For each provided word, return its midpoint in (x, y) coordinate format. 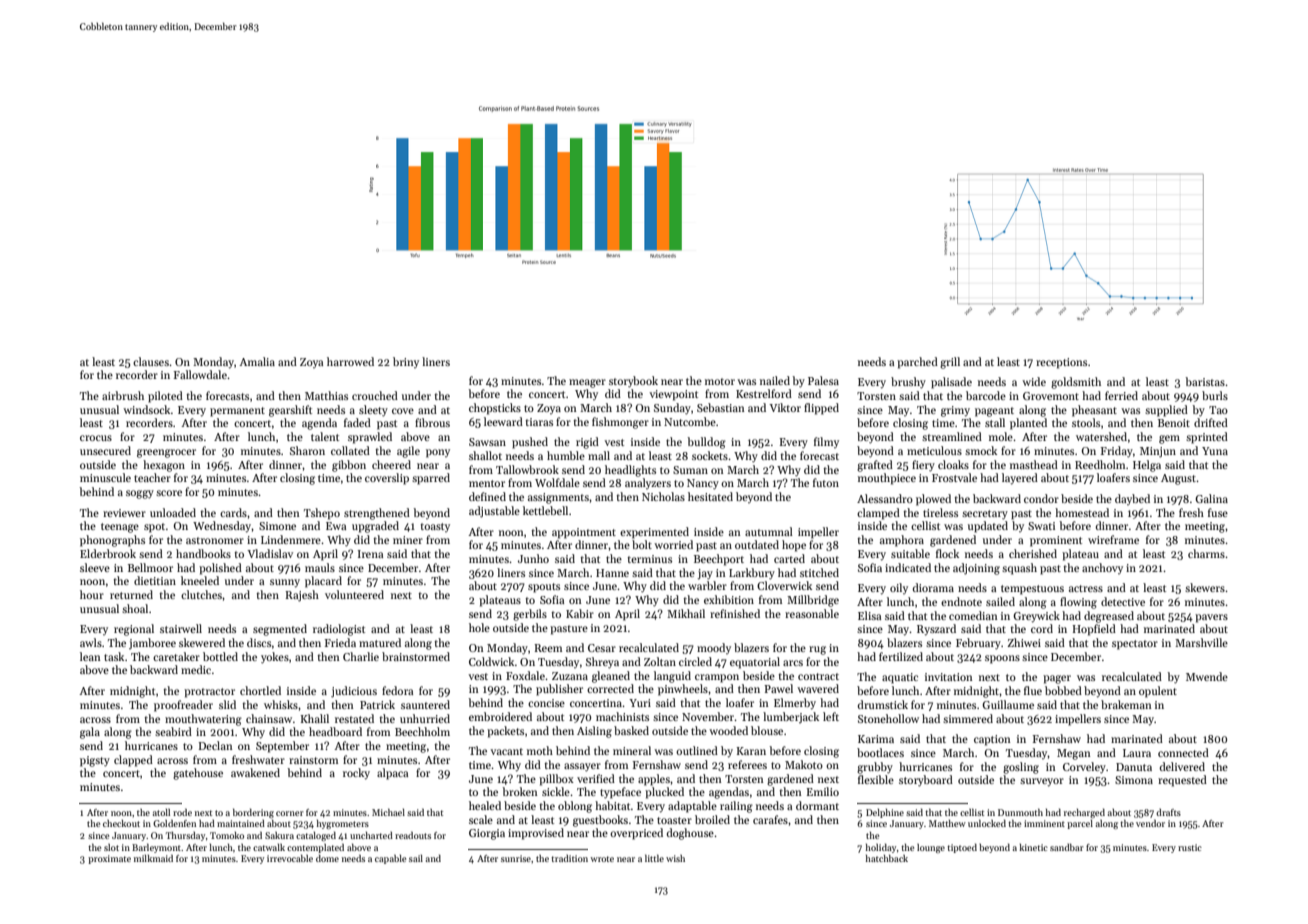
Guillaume (1008, 704)
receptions (1061, 363)
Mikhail (686, 613)
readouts (413, 835)
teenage (120, 528)
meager (587, 383)
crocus (96, 438)
